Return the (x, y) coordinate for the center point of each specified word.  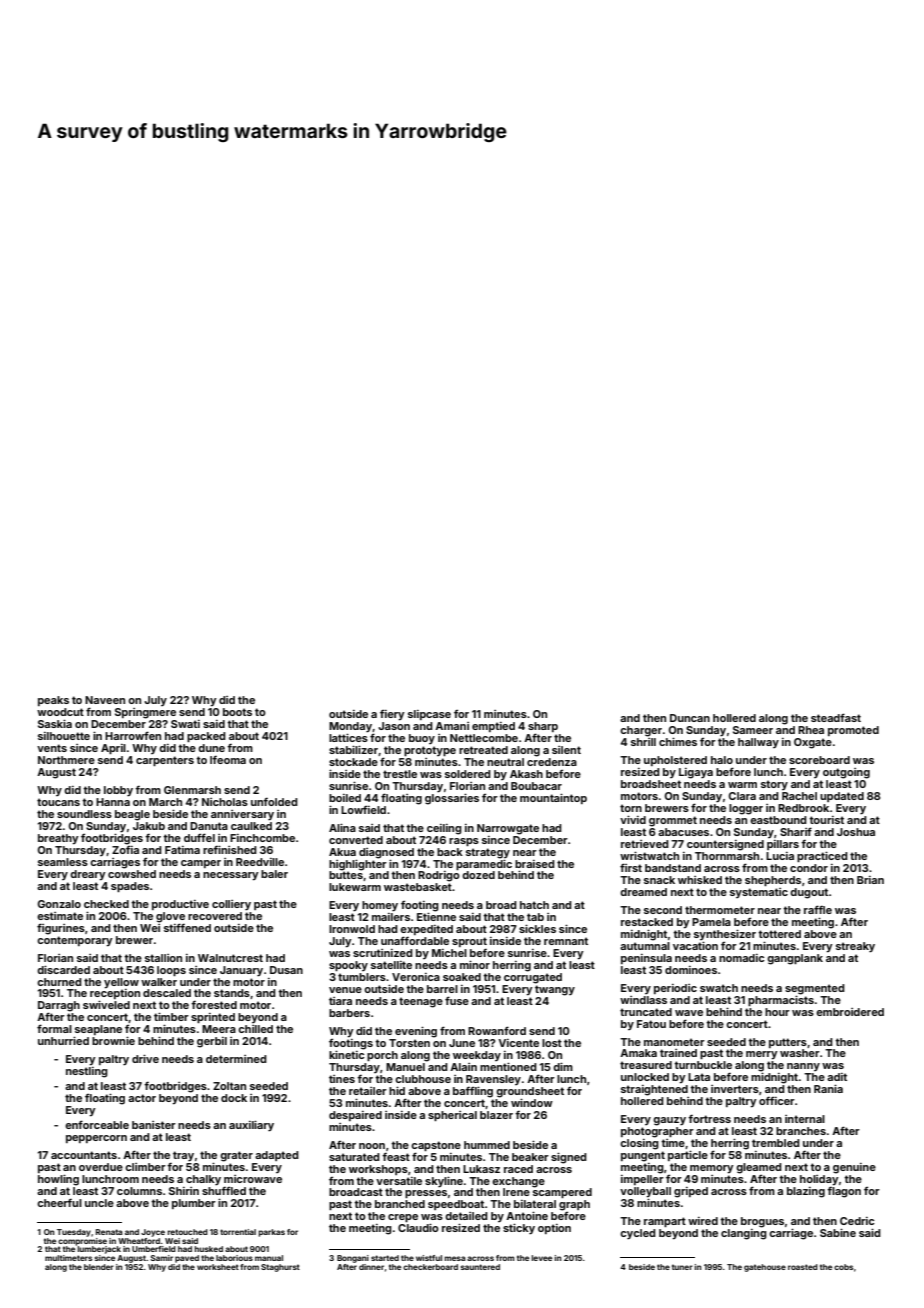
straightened (654, 1090)
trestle (400, 774)
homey (380, 906)
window (532, 1102)
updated (842, 797)
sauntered (480, 1267)
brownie (113, 1040)
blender (99, 1267)
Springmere (145, 713)
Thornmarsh (727, 856)
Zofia (125, 850)
